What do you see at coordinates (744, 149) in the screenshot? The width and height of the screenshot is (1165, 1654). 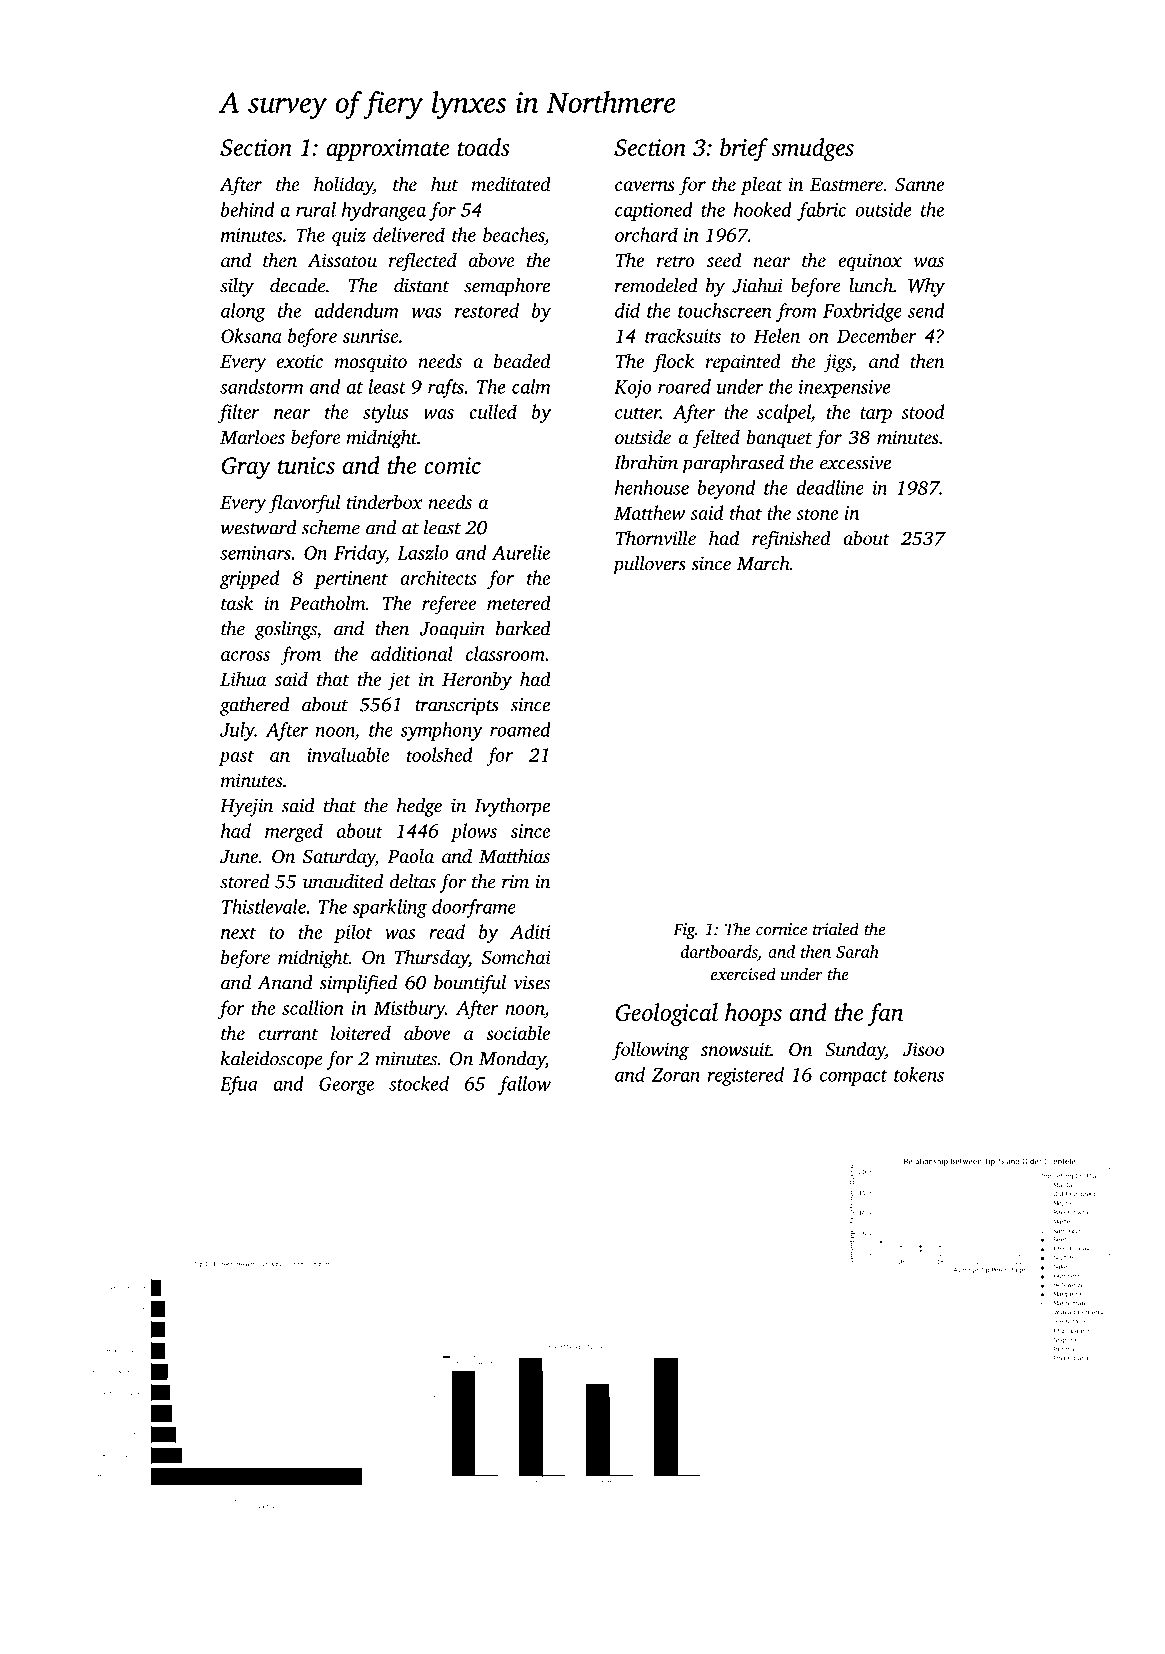 I see `brief` at bounding box center [744, 149].
